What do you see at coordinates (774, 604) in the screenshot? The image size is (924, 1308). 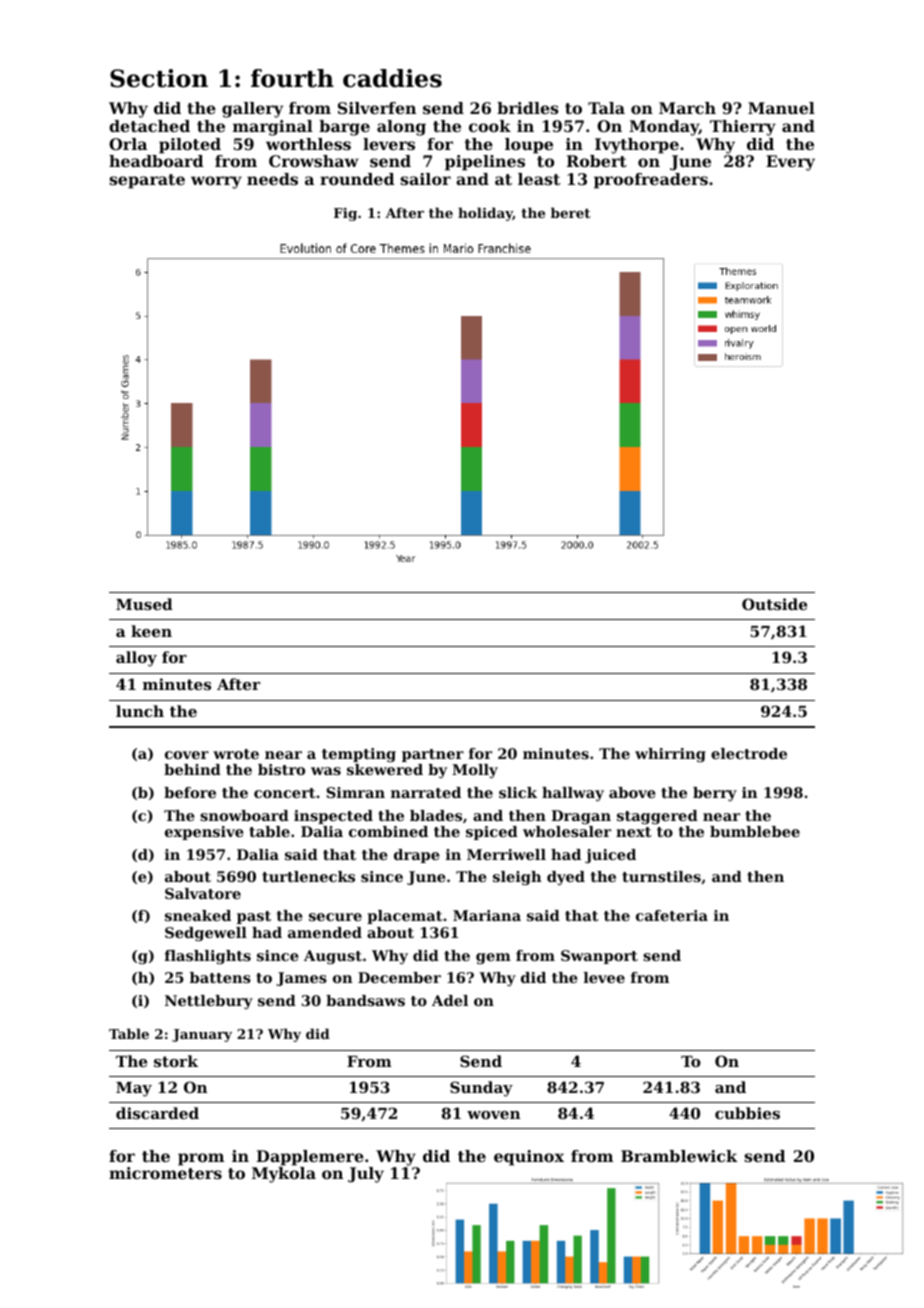 I see `Outside` at bounding box center [774, 604].
